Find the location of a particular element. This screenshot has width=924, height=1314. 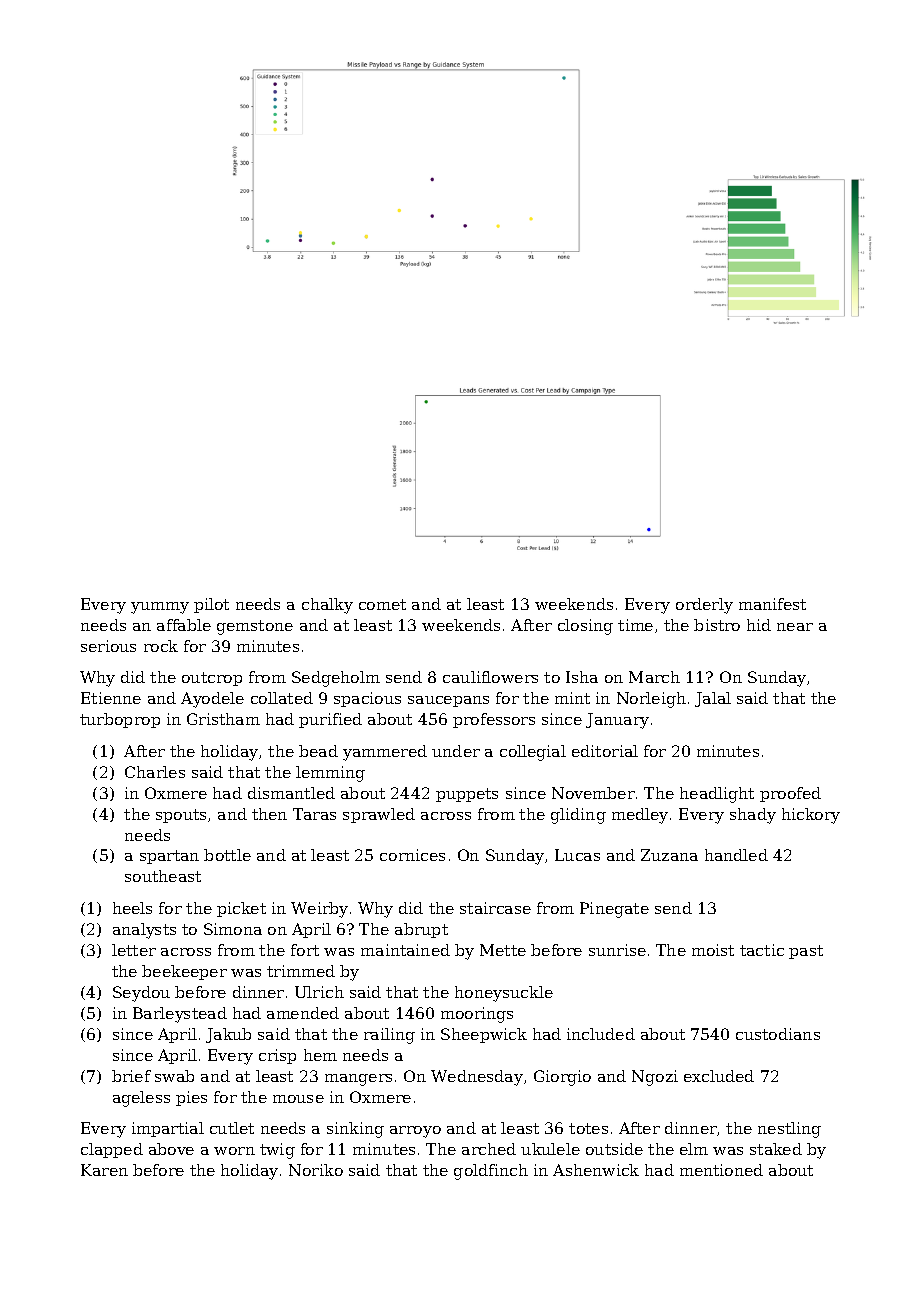

Jalal is located at coordinates (713, 699).
